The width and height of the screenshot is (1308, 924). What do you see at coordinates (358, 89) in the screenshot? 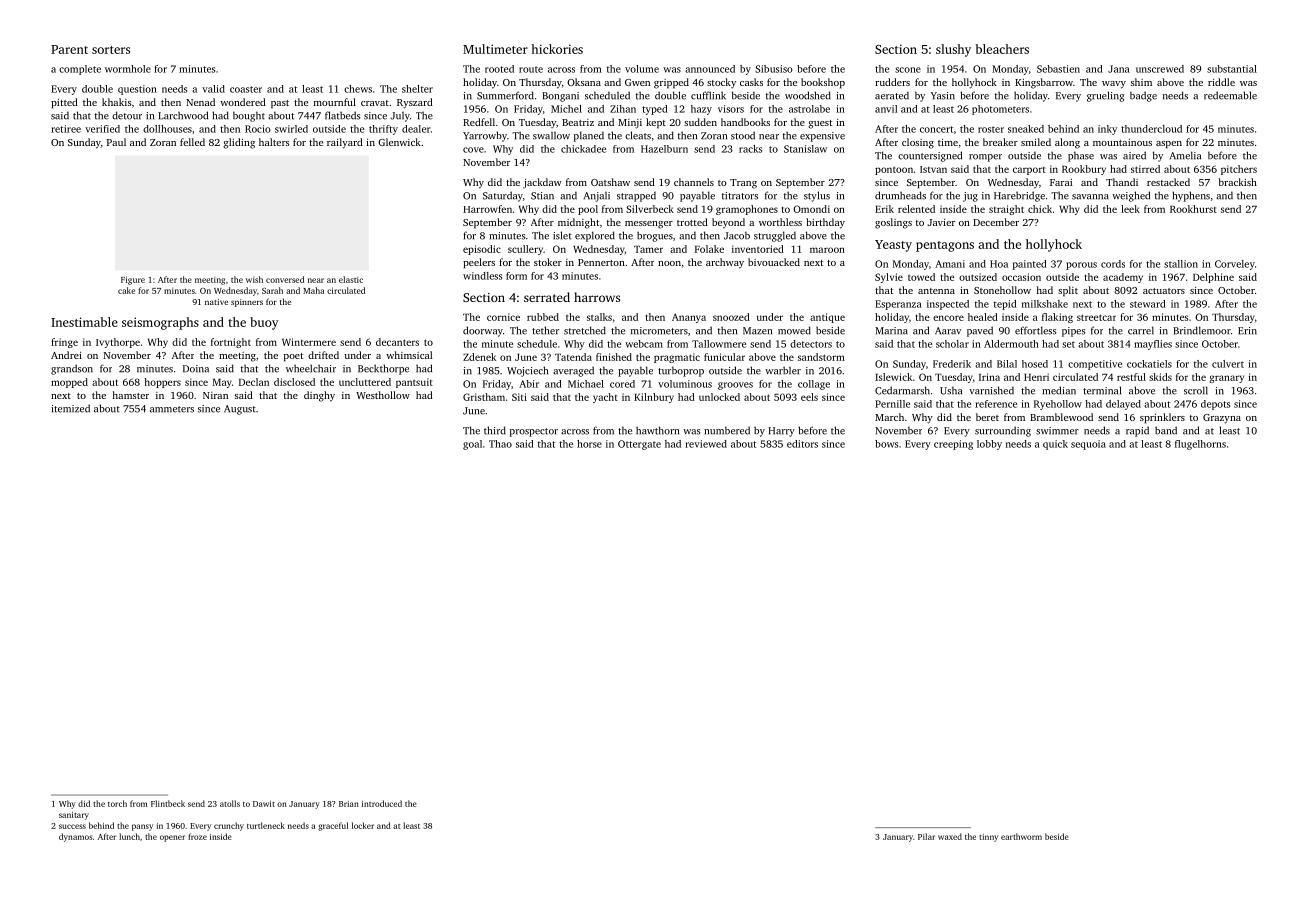
I see `chews` at bounding box center [358, 89].
